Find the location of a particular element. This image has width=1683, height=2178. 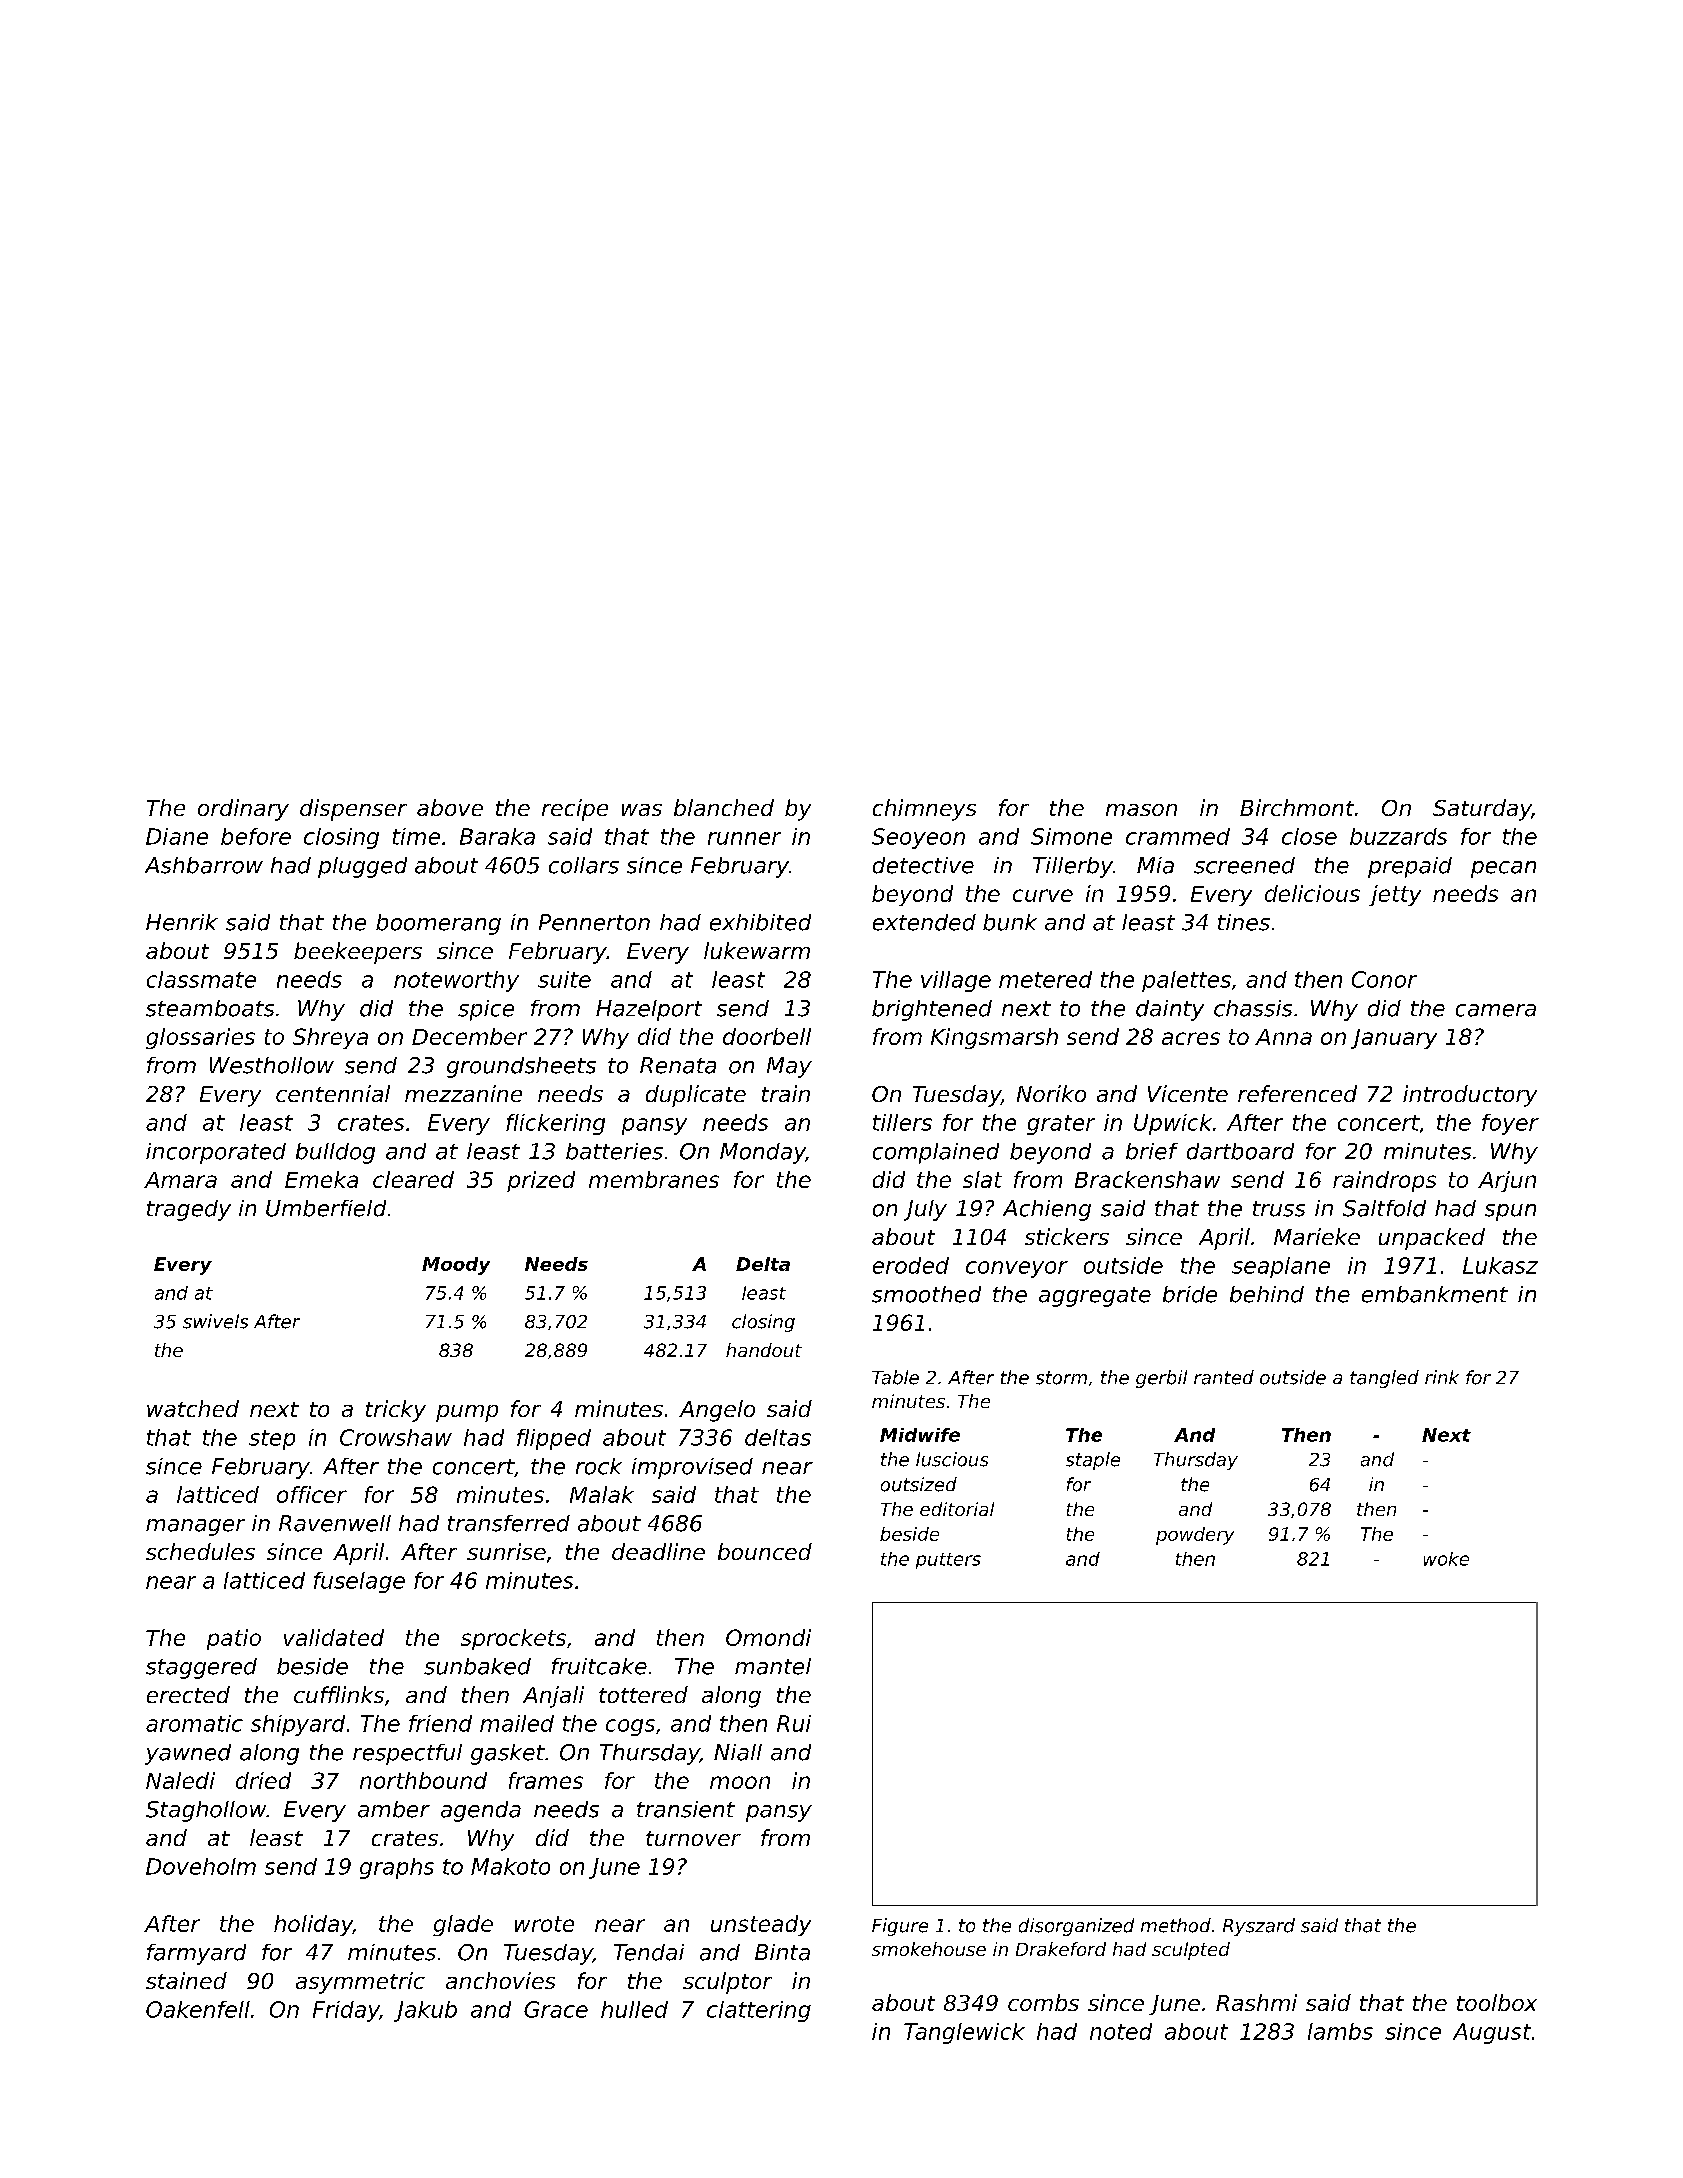

cufflinks is located at coordinates (339, 1694).
